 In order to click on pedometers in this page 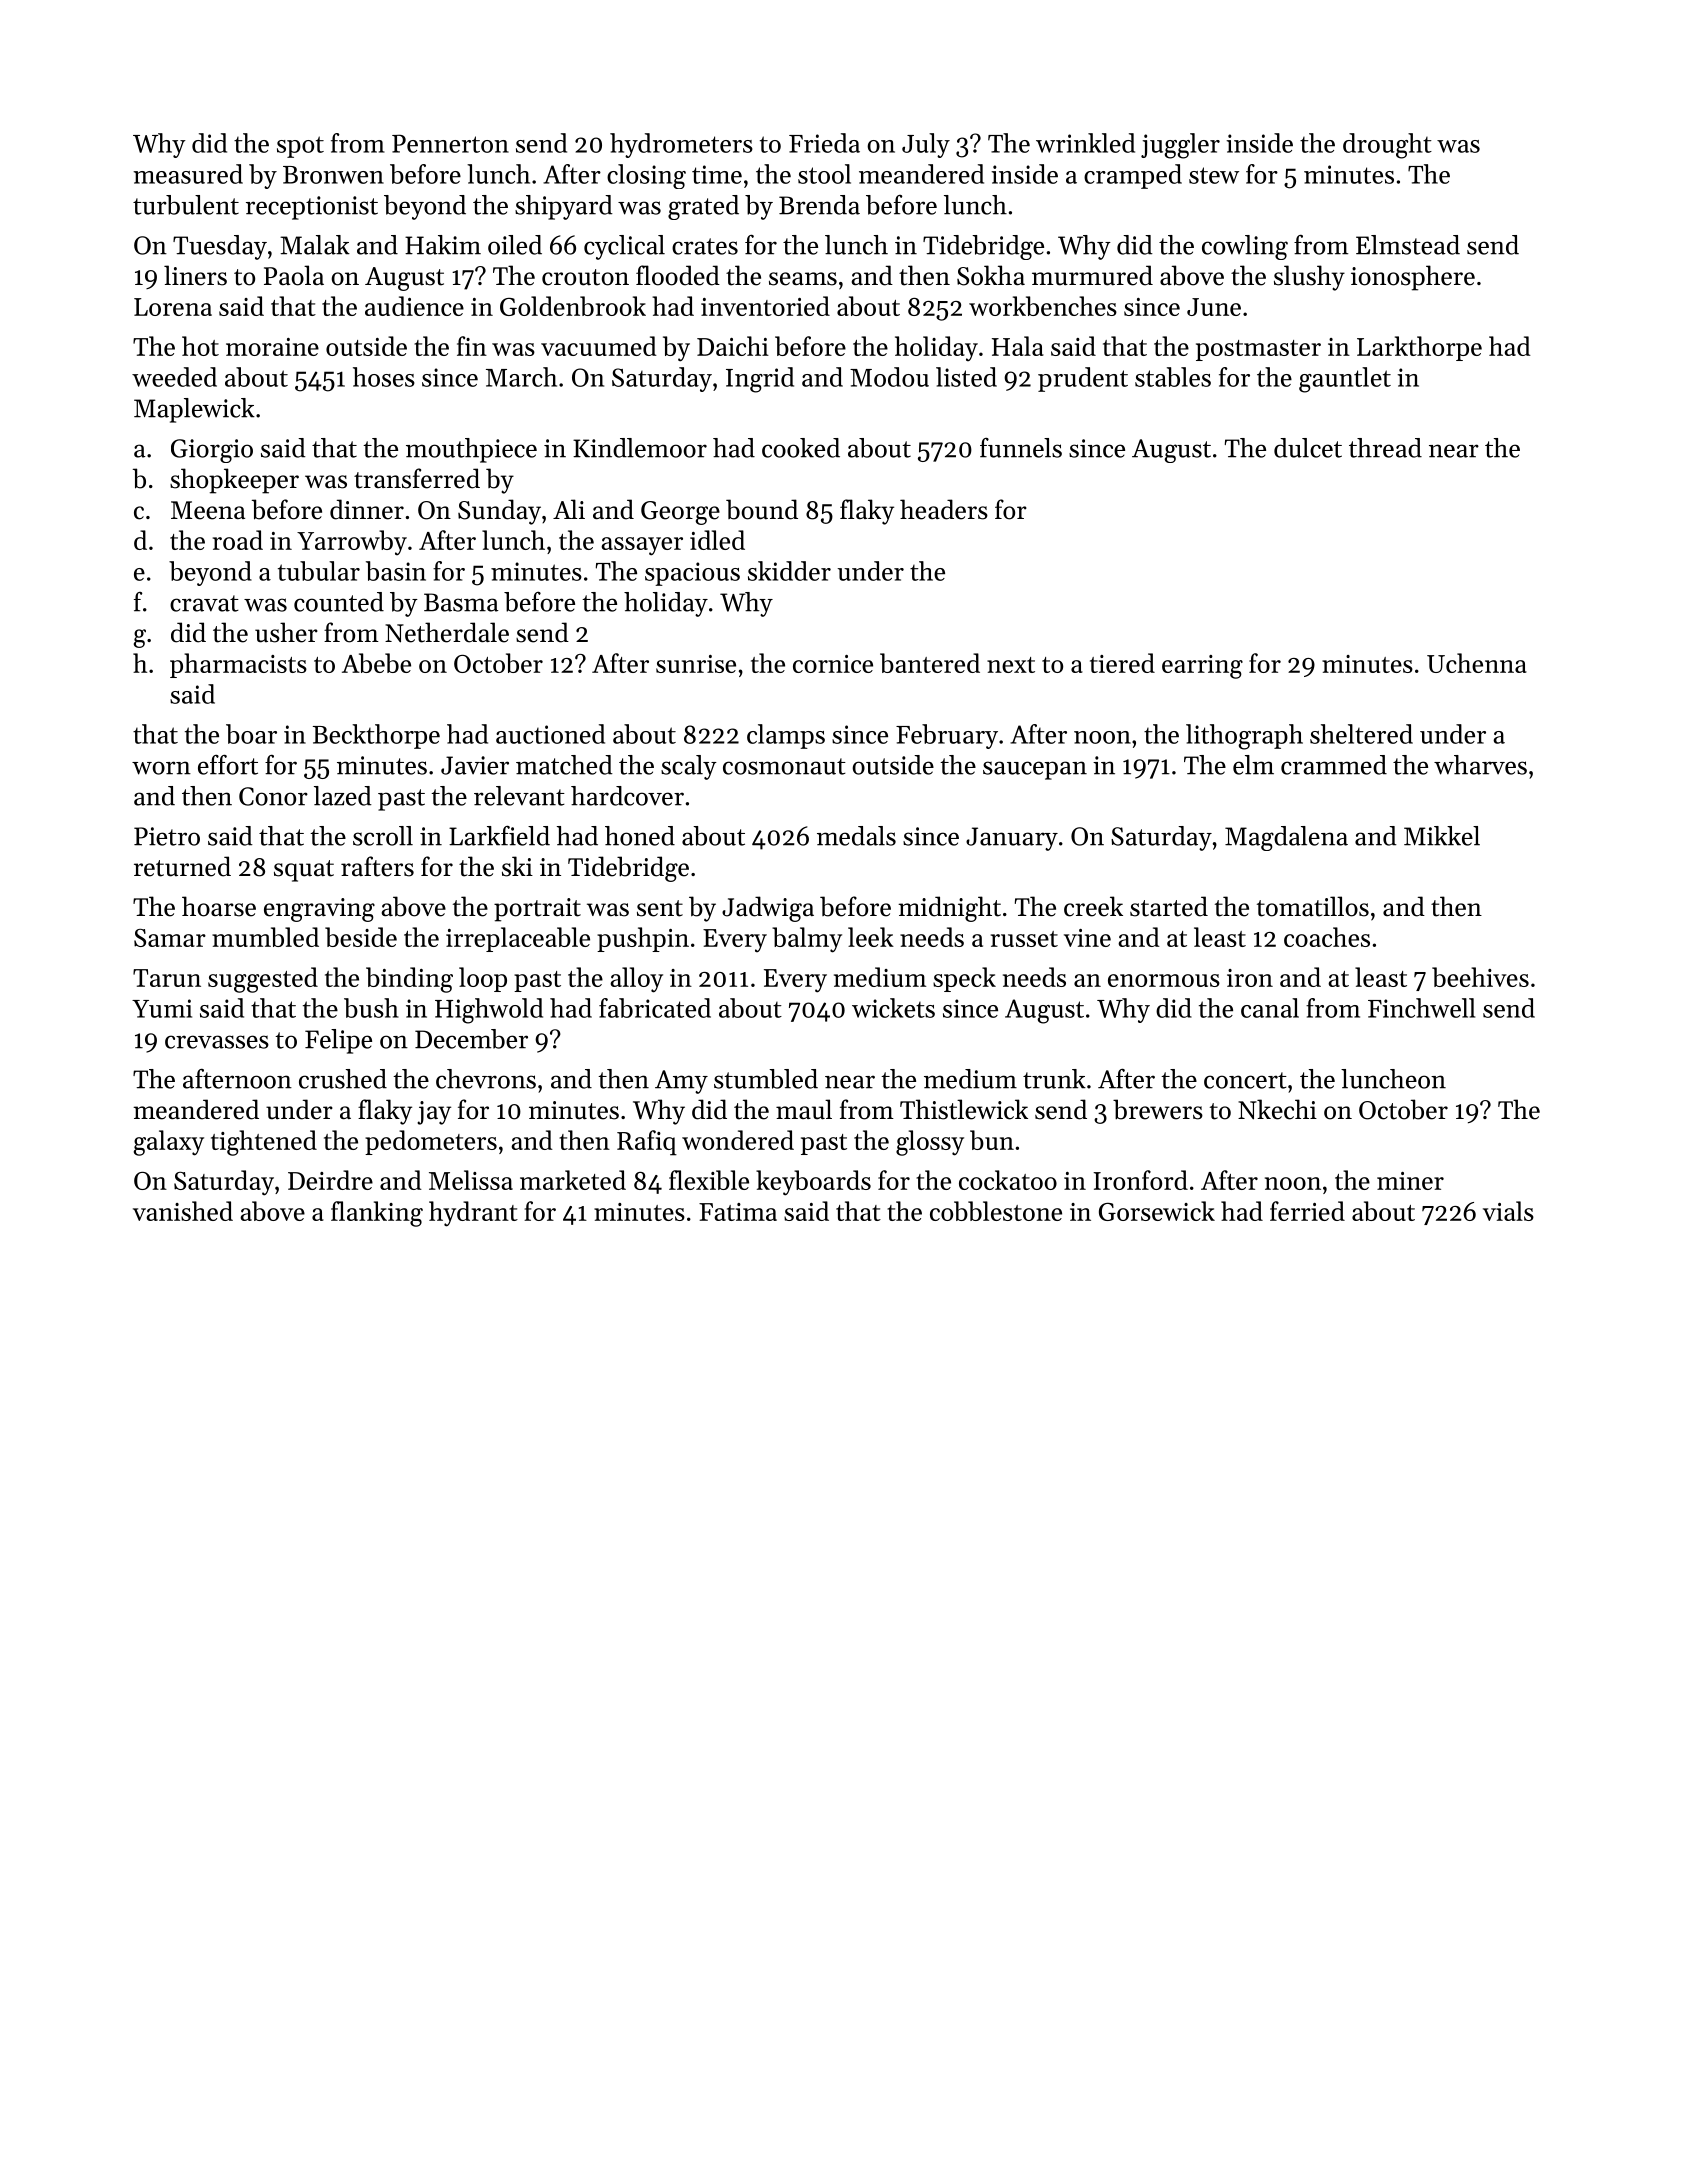, I will do `click(431, 1142)`.
